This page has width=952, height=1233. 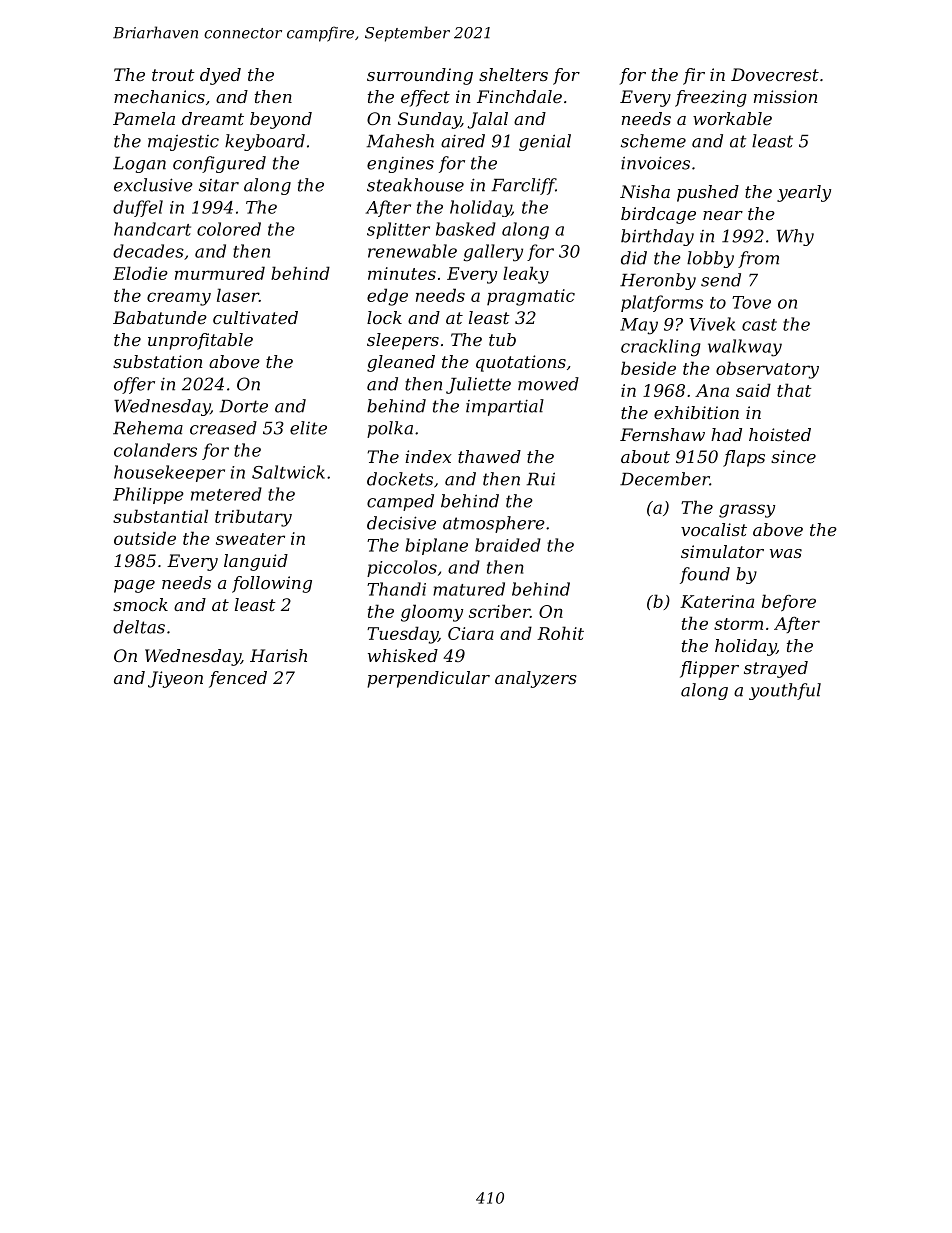 I want to click on Harish, so click(x=278, y=655).
